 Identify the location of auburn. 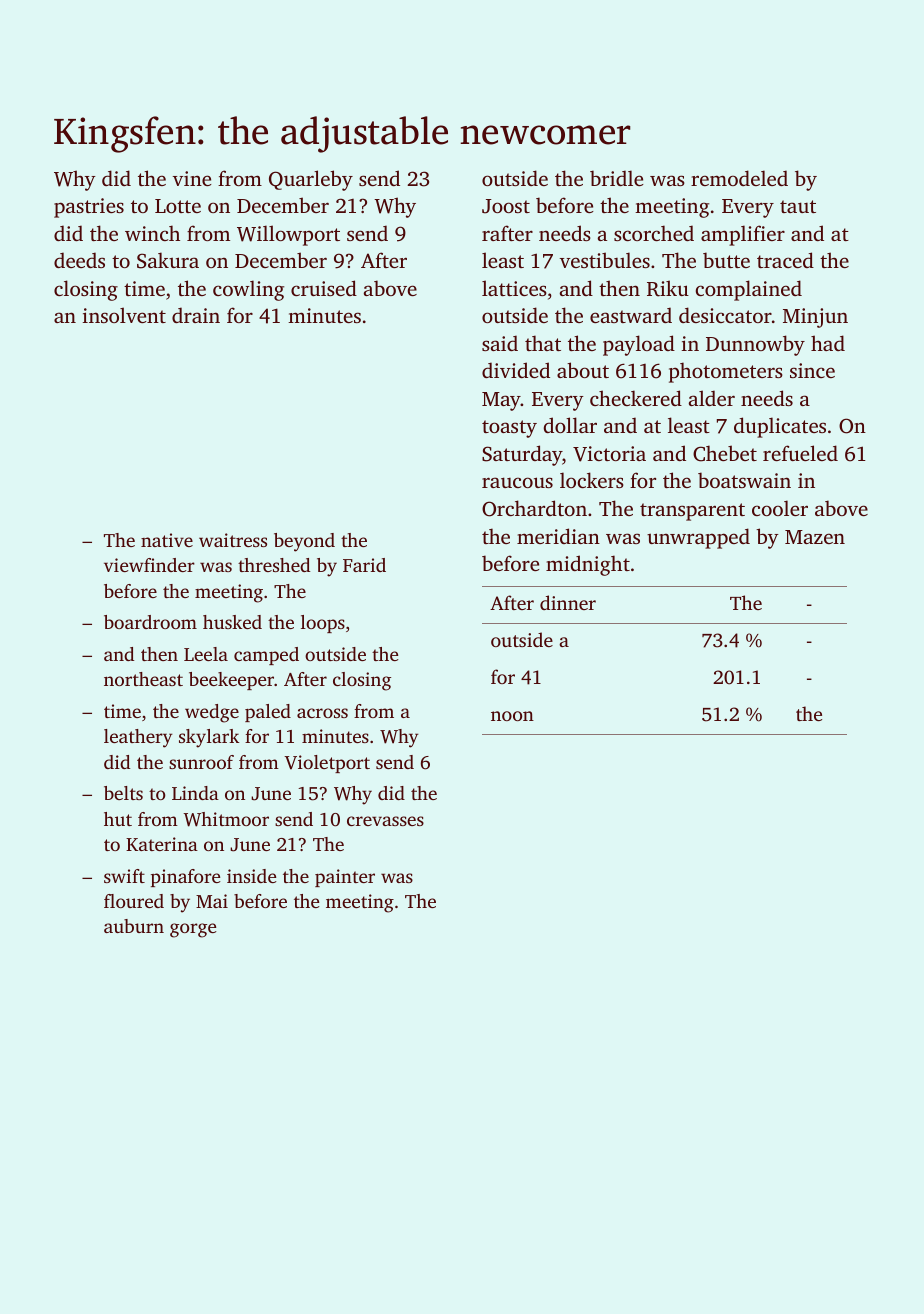
(134, 926).
